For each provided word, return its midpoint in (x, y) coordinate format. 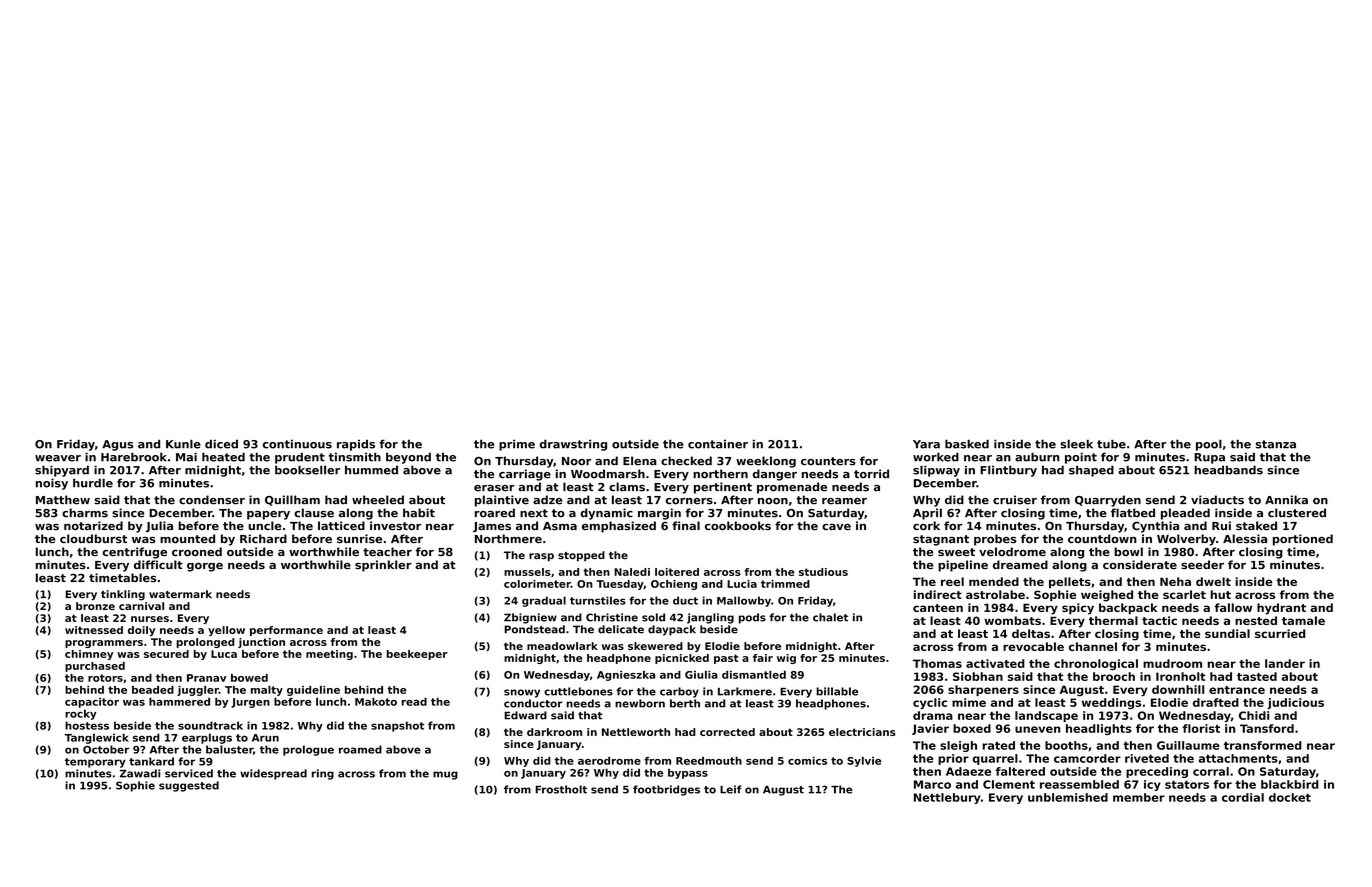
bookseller (307, 470)
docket (1290, 797)
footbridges (666, 790)
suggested (189, 786)
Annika (1286, 500)
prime (517, 445)
